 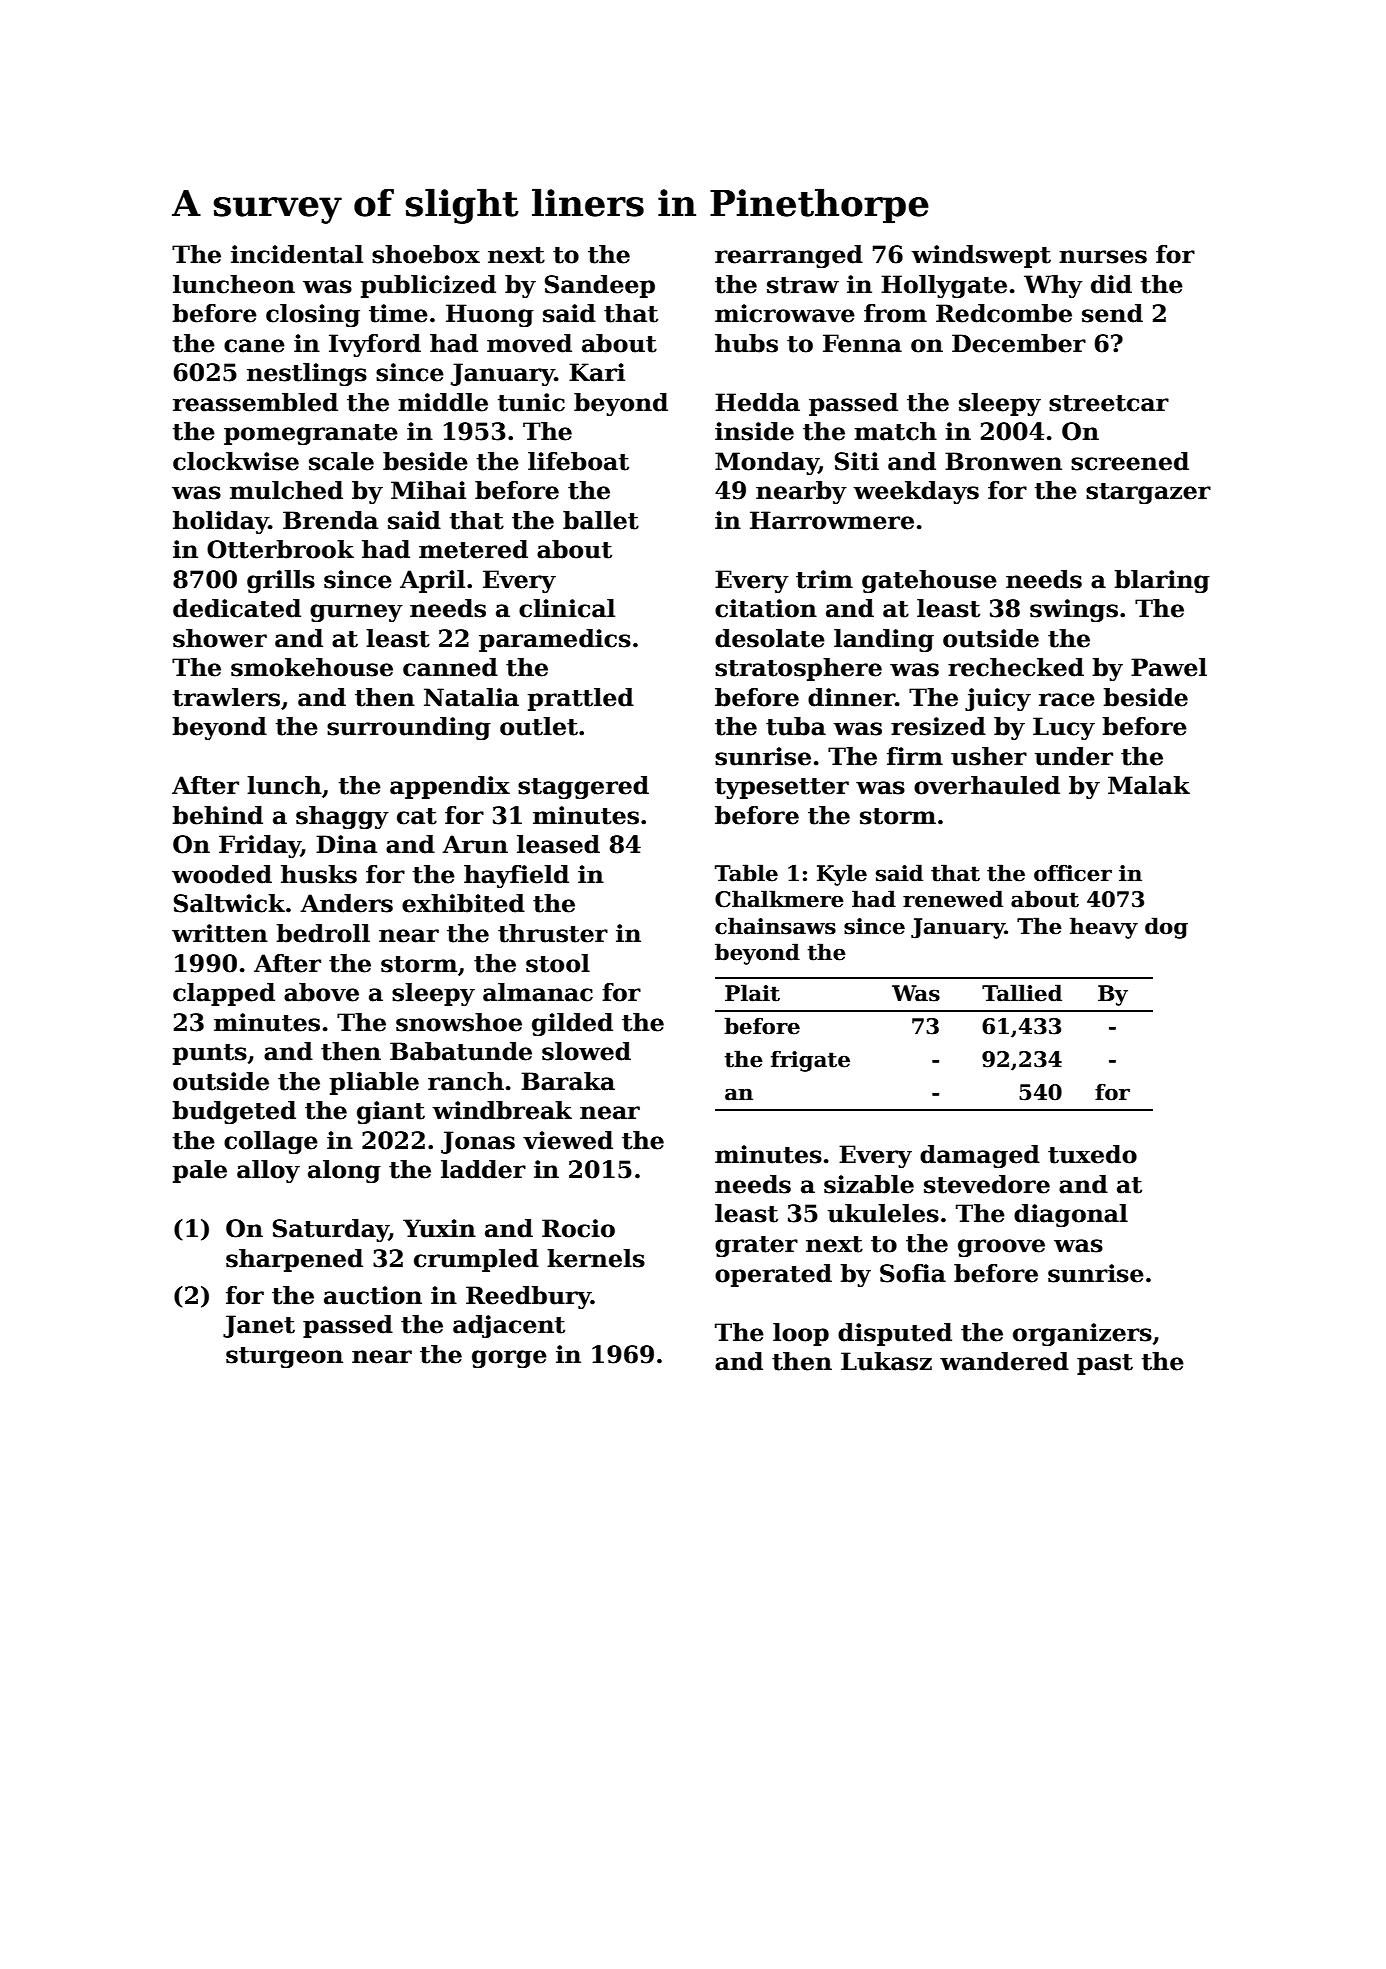 What do you see at coordinates (987, 1184) in the screenshot?
I see `stevedore` at bounding box center [987, 1184].
